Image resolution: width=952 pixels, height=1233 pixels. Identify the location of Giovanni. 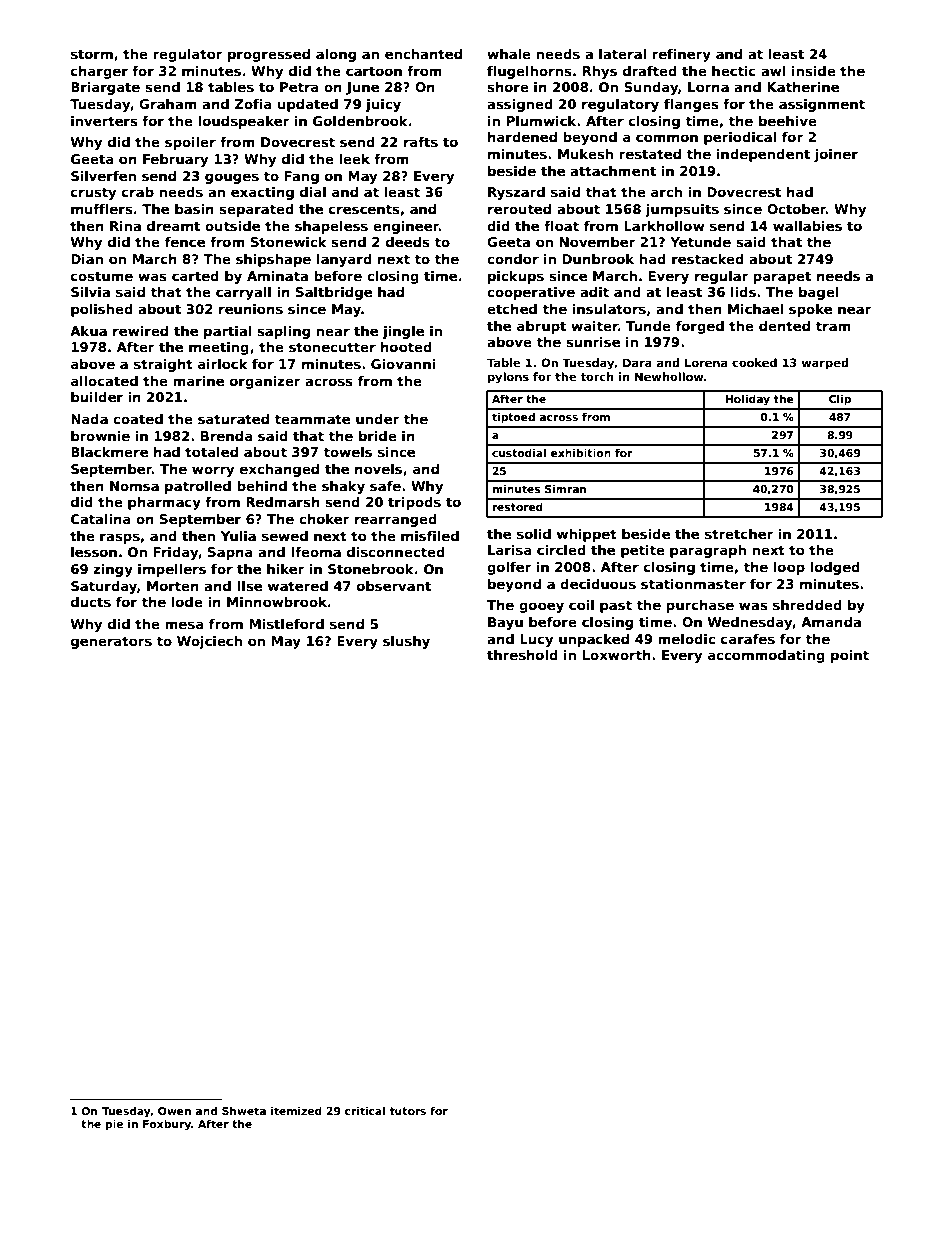
(403, 364).
